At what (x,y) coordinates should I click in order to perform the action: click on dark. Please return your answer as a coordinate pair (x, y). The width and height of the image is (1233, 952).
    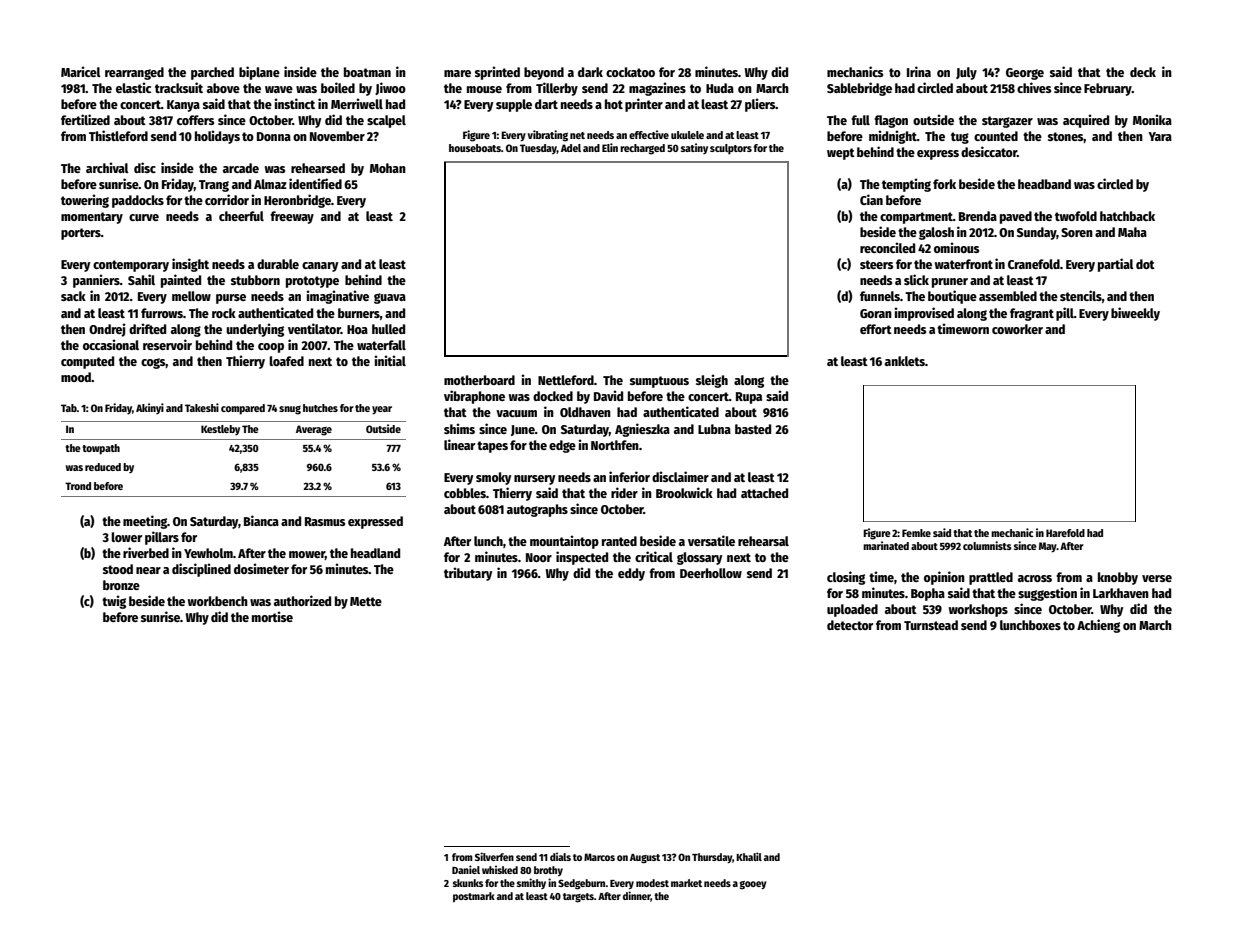
    Looking at the image, I should click on (590, 72).
